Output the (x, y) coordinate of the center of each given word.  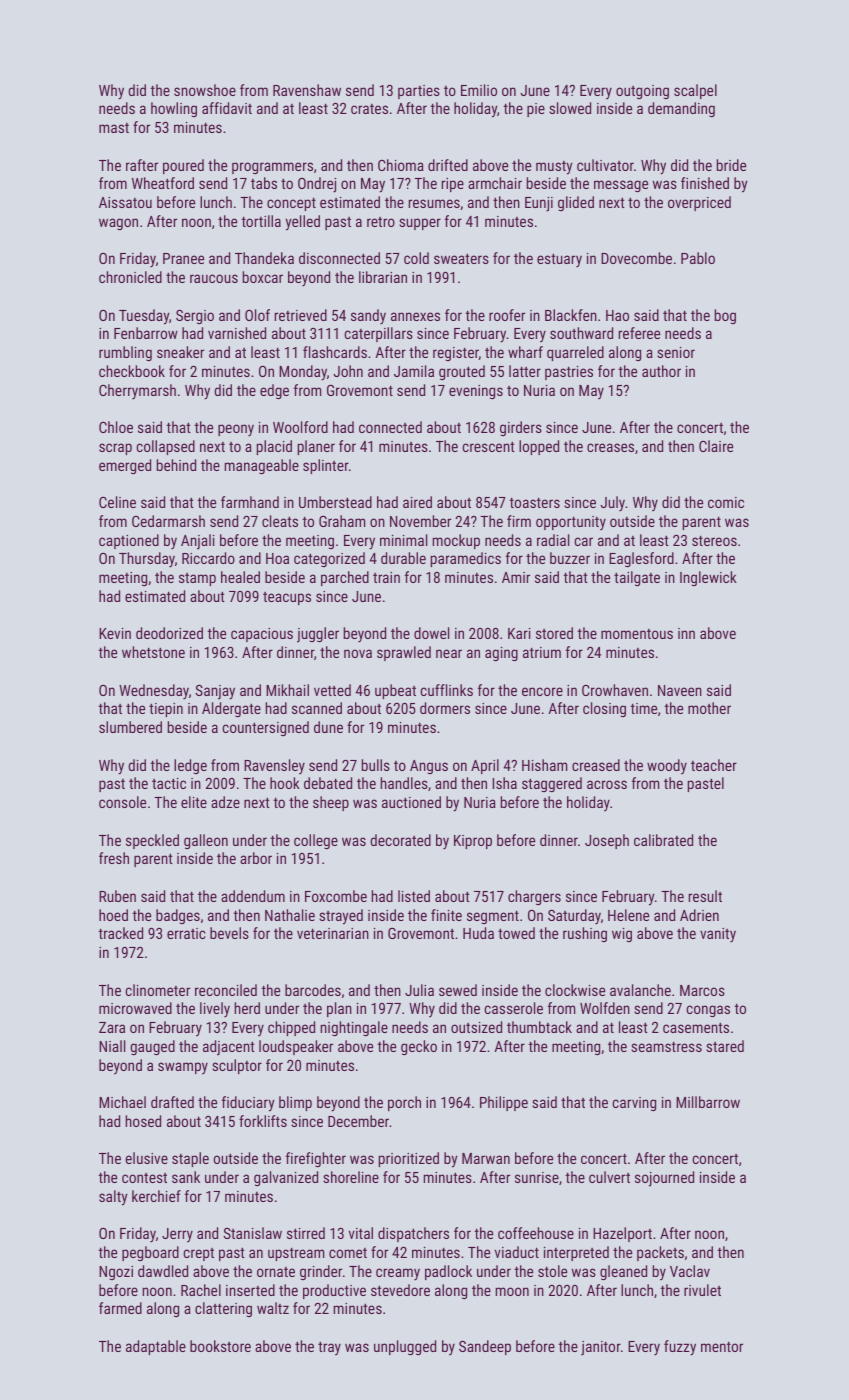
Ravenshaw (307, 90)
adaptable (156, 1347)
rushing (585, 934)
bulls (376, 765)
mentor (722, 1346)
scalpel (695, 91)
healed (240, 577)
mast (114, 128)
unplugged (405, 1348)
